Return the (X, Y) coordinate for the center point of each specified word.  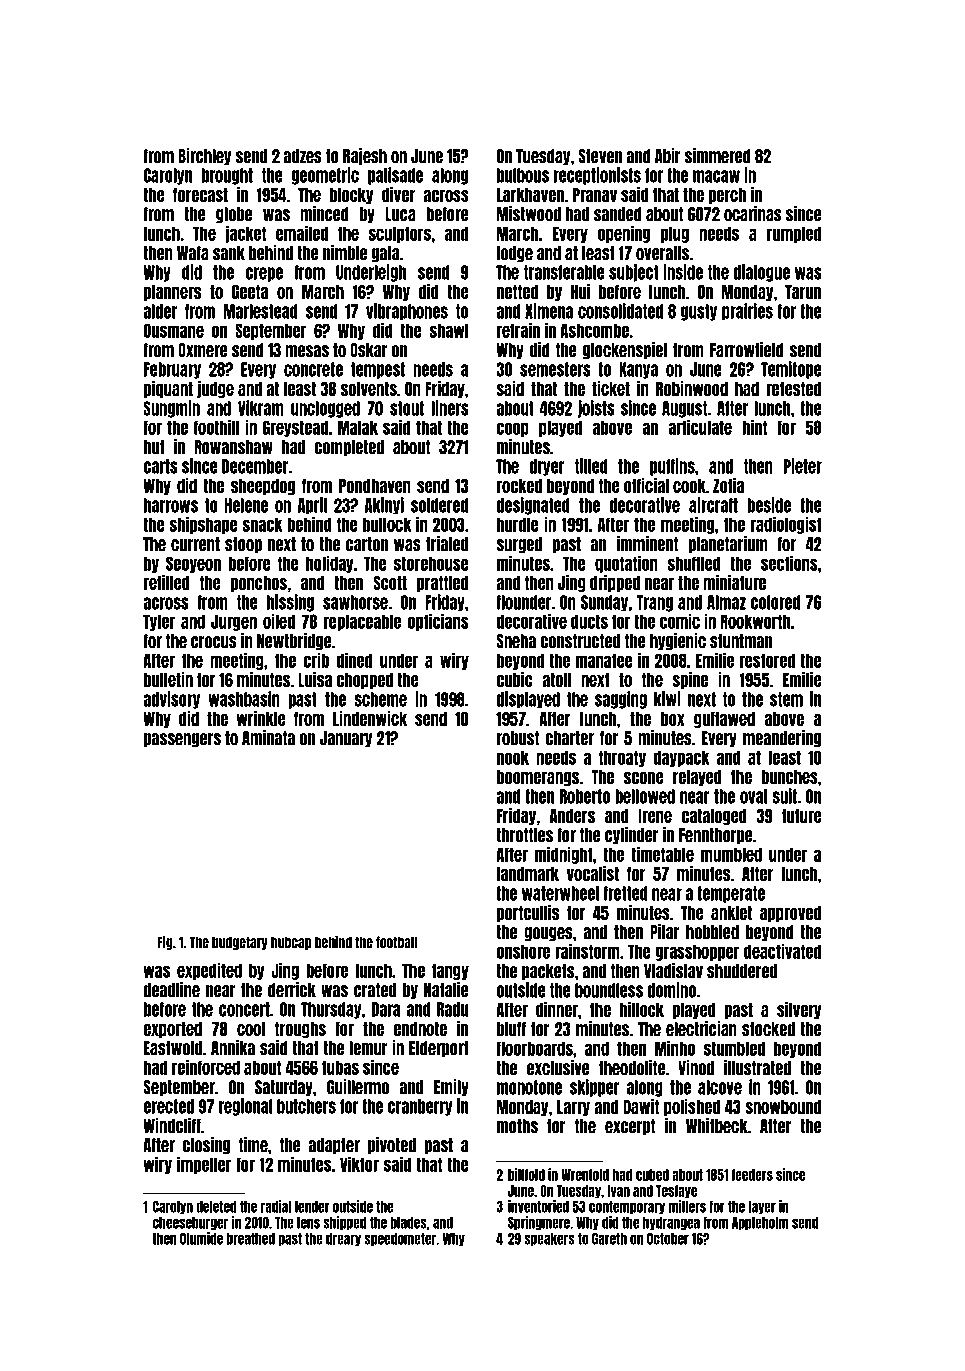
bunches (789, 777)
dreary (343, 1239)
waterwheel (560, 893)
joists (596, 409)
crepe (264, 274)
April (312, 505)
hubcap (291, 943)
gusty (699, 312)
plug (675, 234)
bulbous (523, 175)
